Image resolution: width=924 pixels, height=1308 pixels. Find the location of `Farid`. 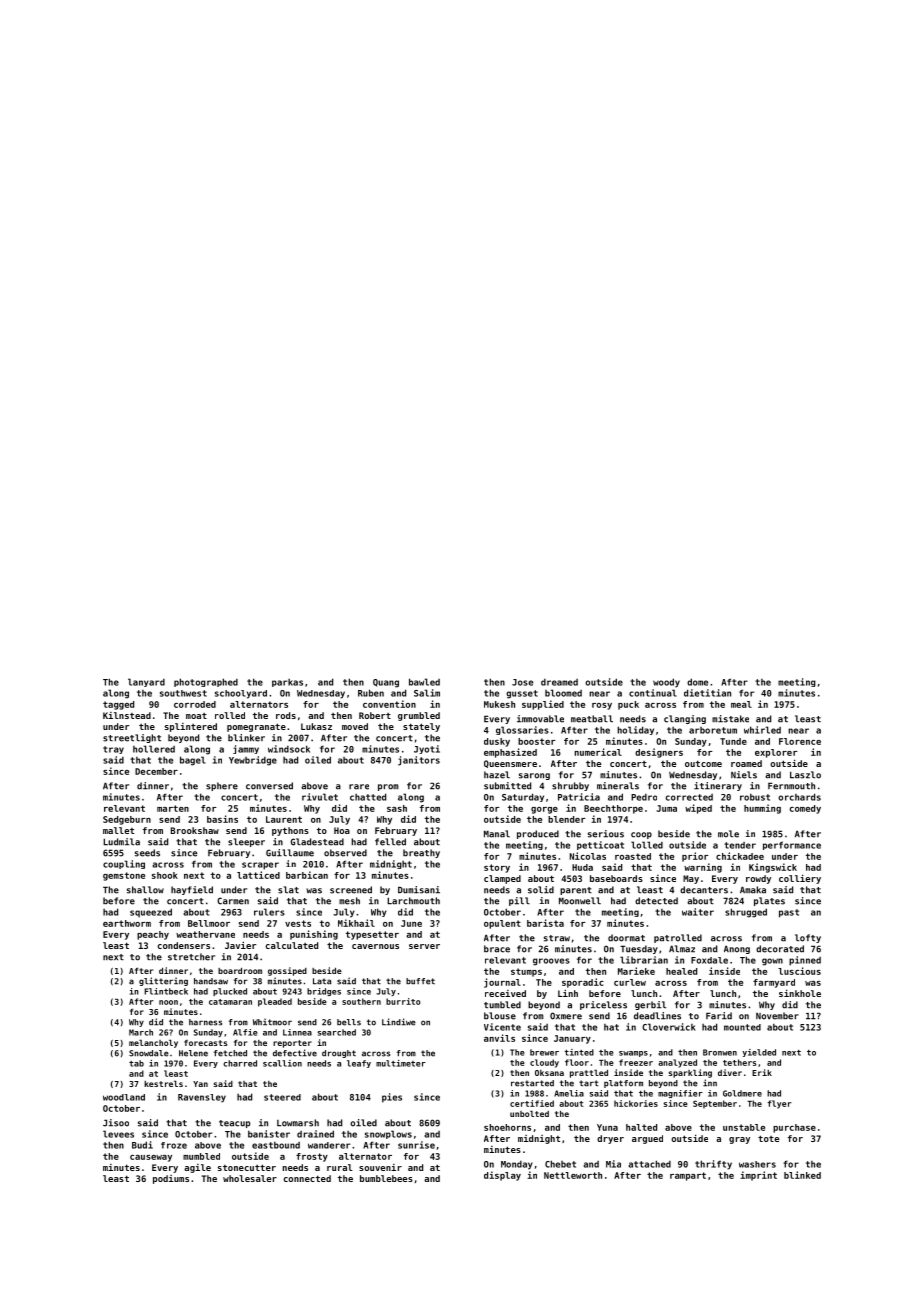

Farid is located at coordinates (719, 1016).
